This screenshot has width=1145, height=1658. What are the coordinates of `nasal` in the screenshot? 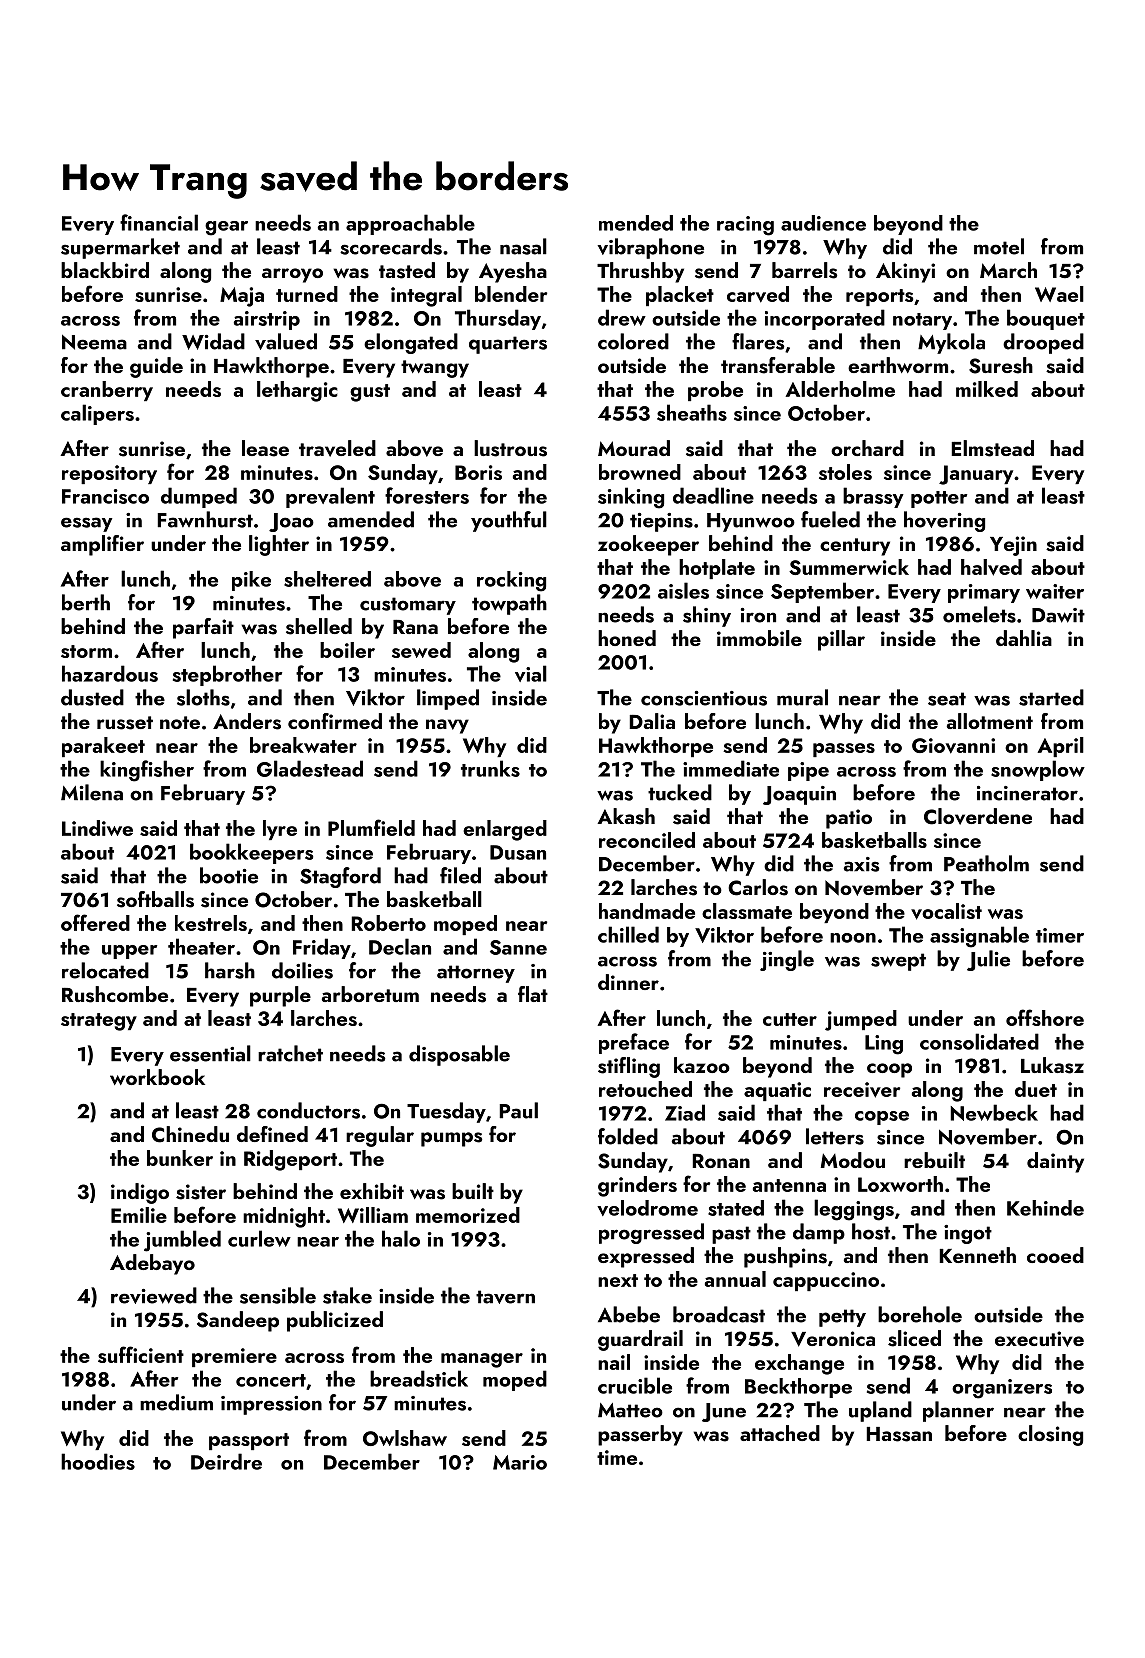 It's located at (523, 246).
